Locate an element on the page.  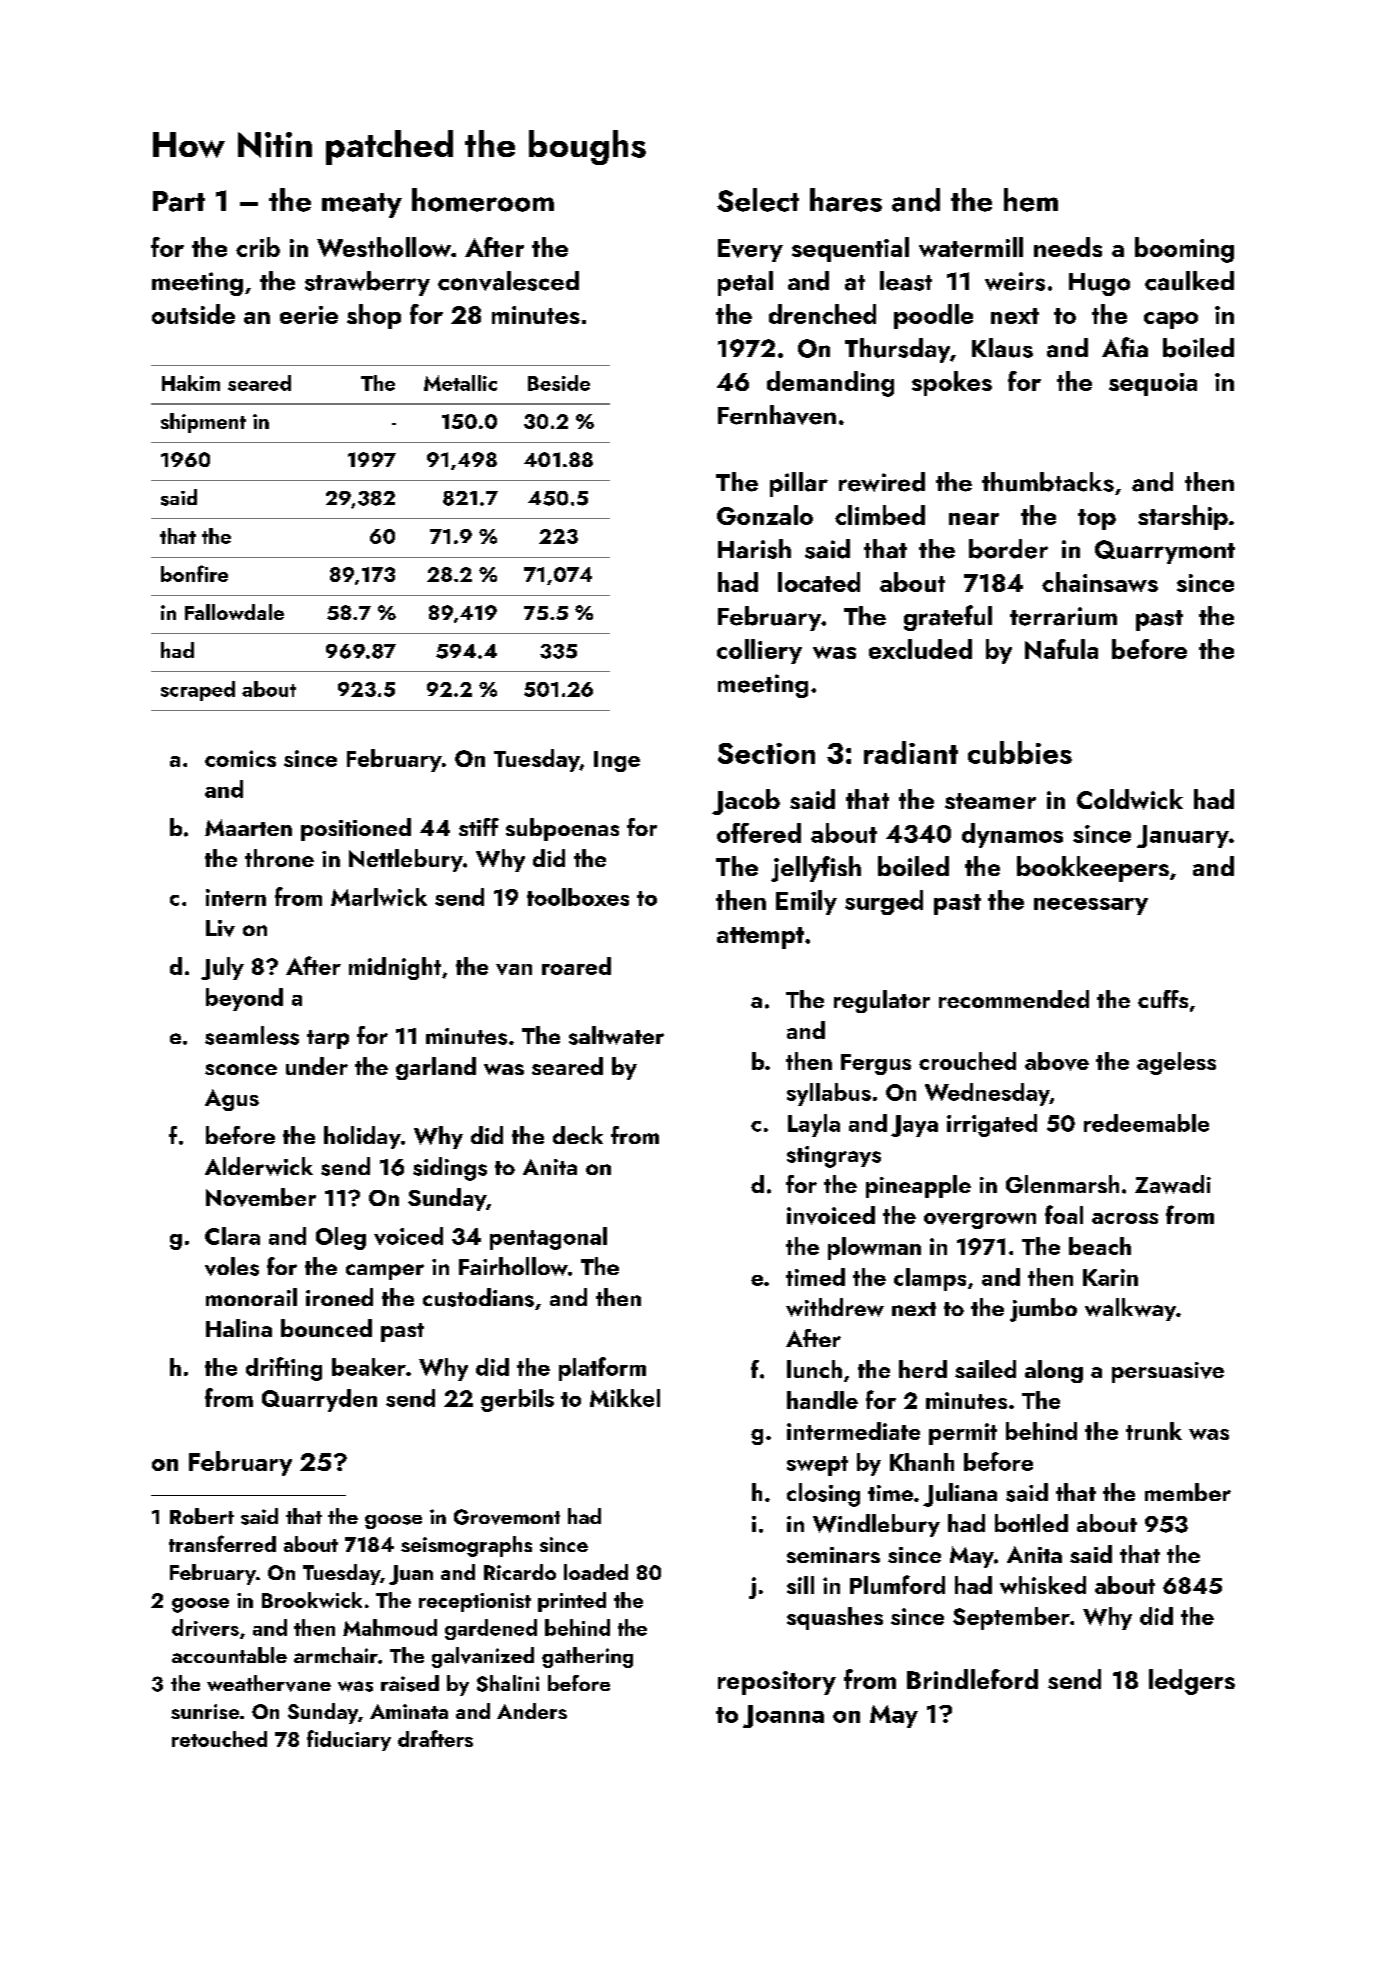
hem is located at coordinates (1031, 200).
